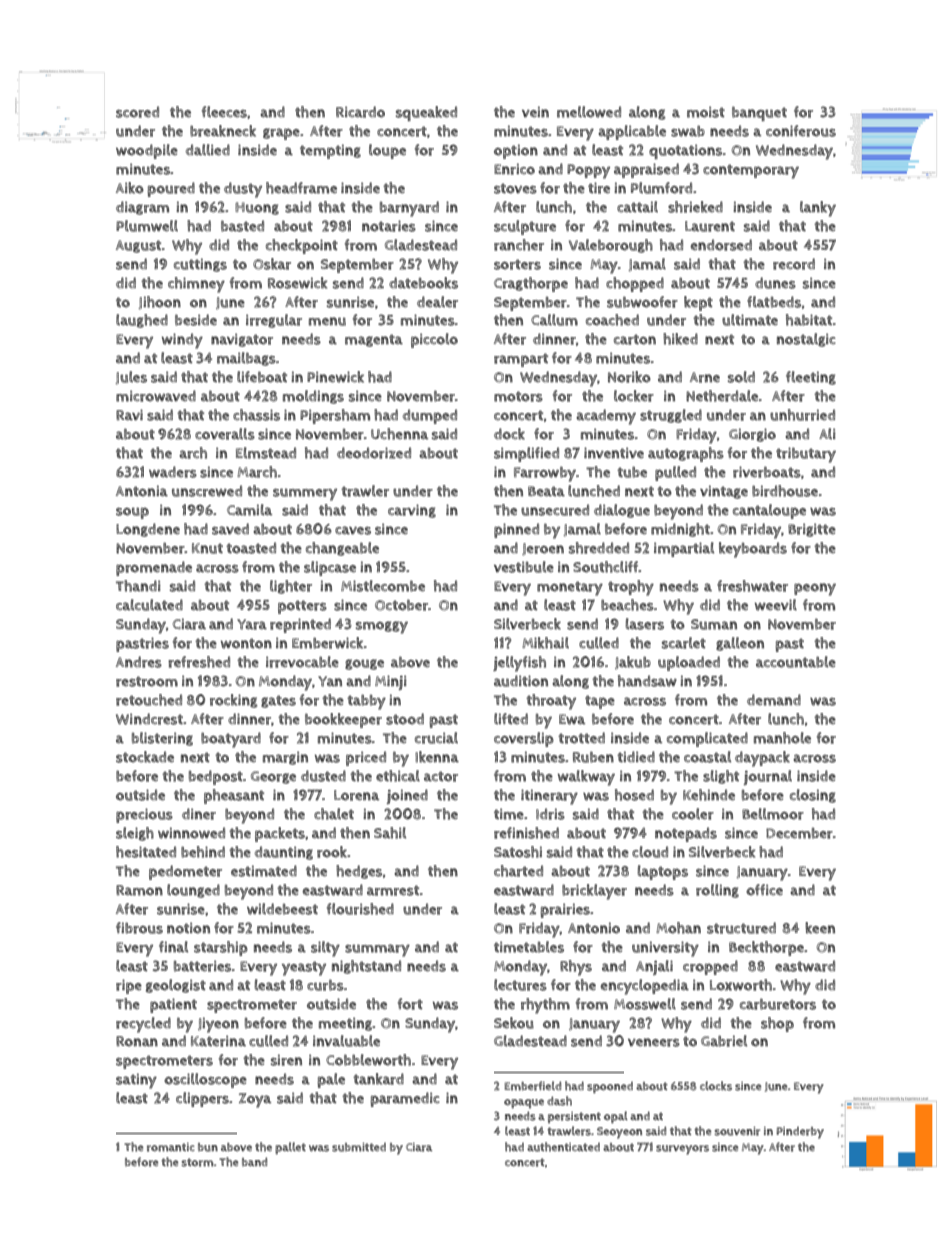  I want to click on satiny, so click(136, 1081).
